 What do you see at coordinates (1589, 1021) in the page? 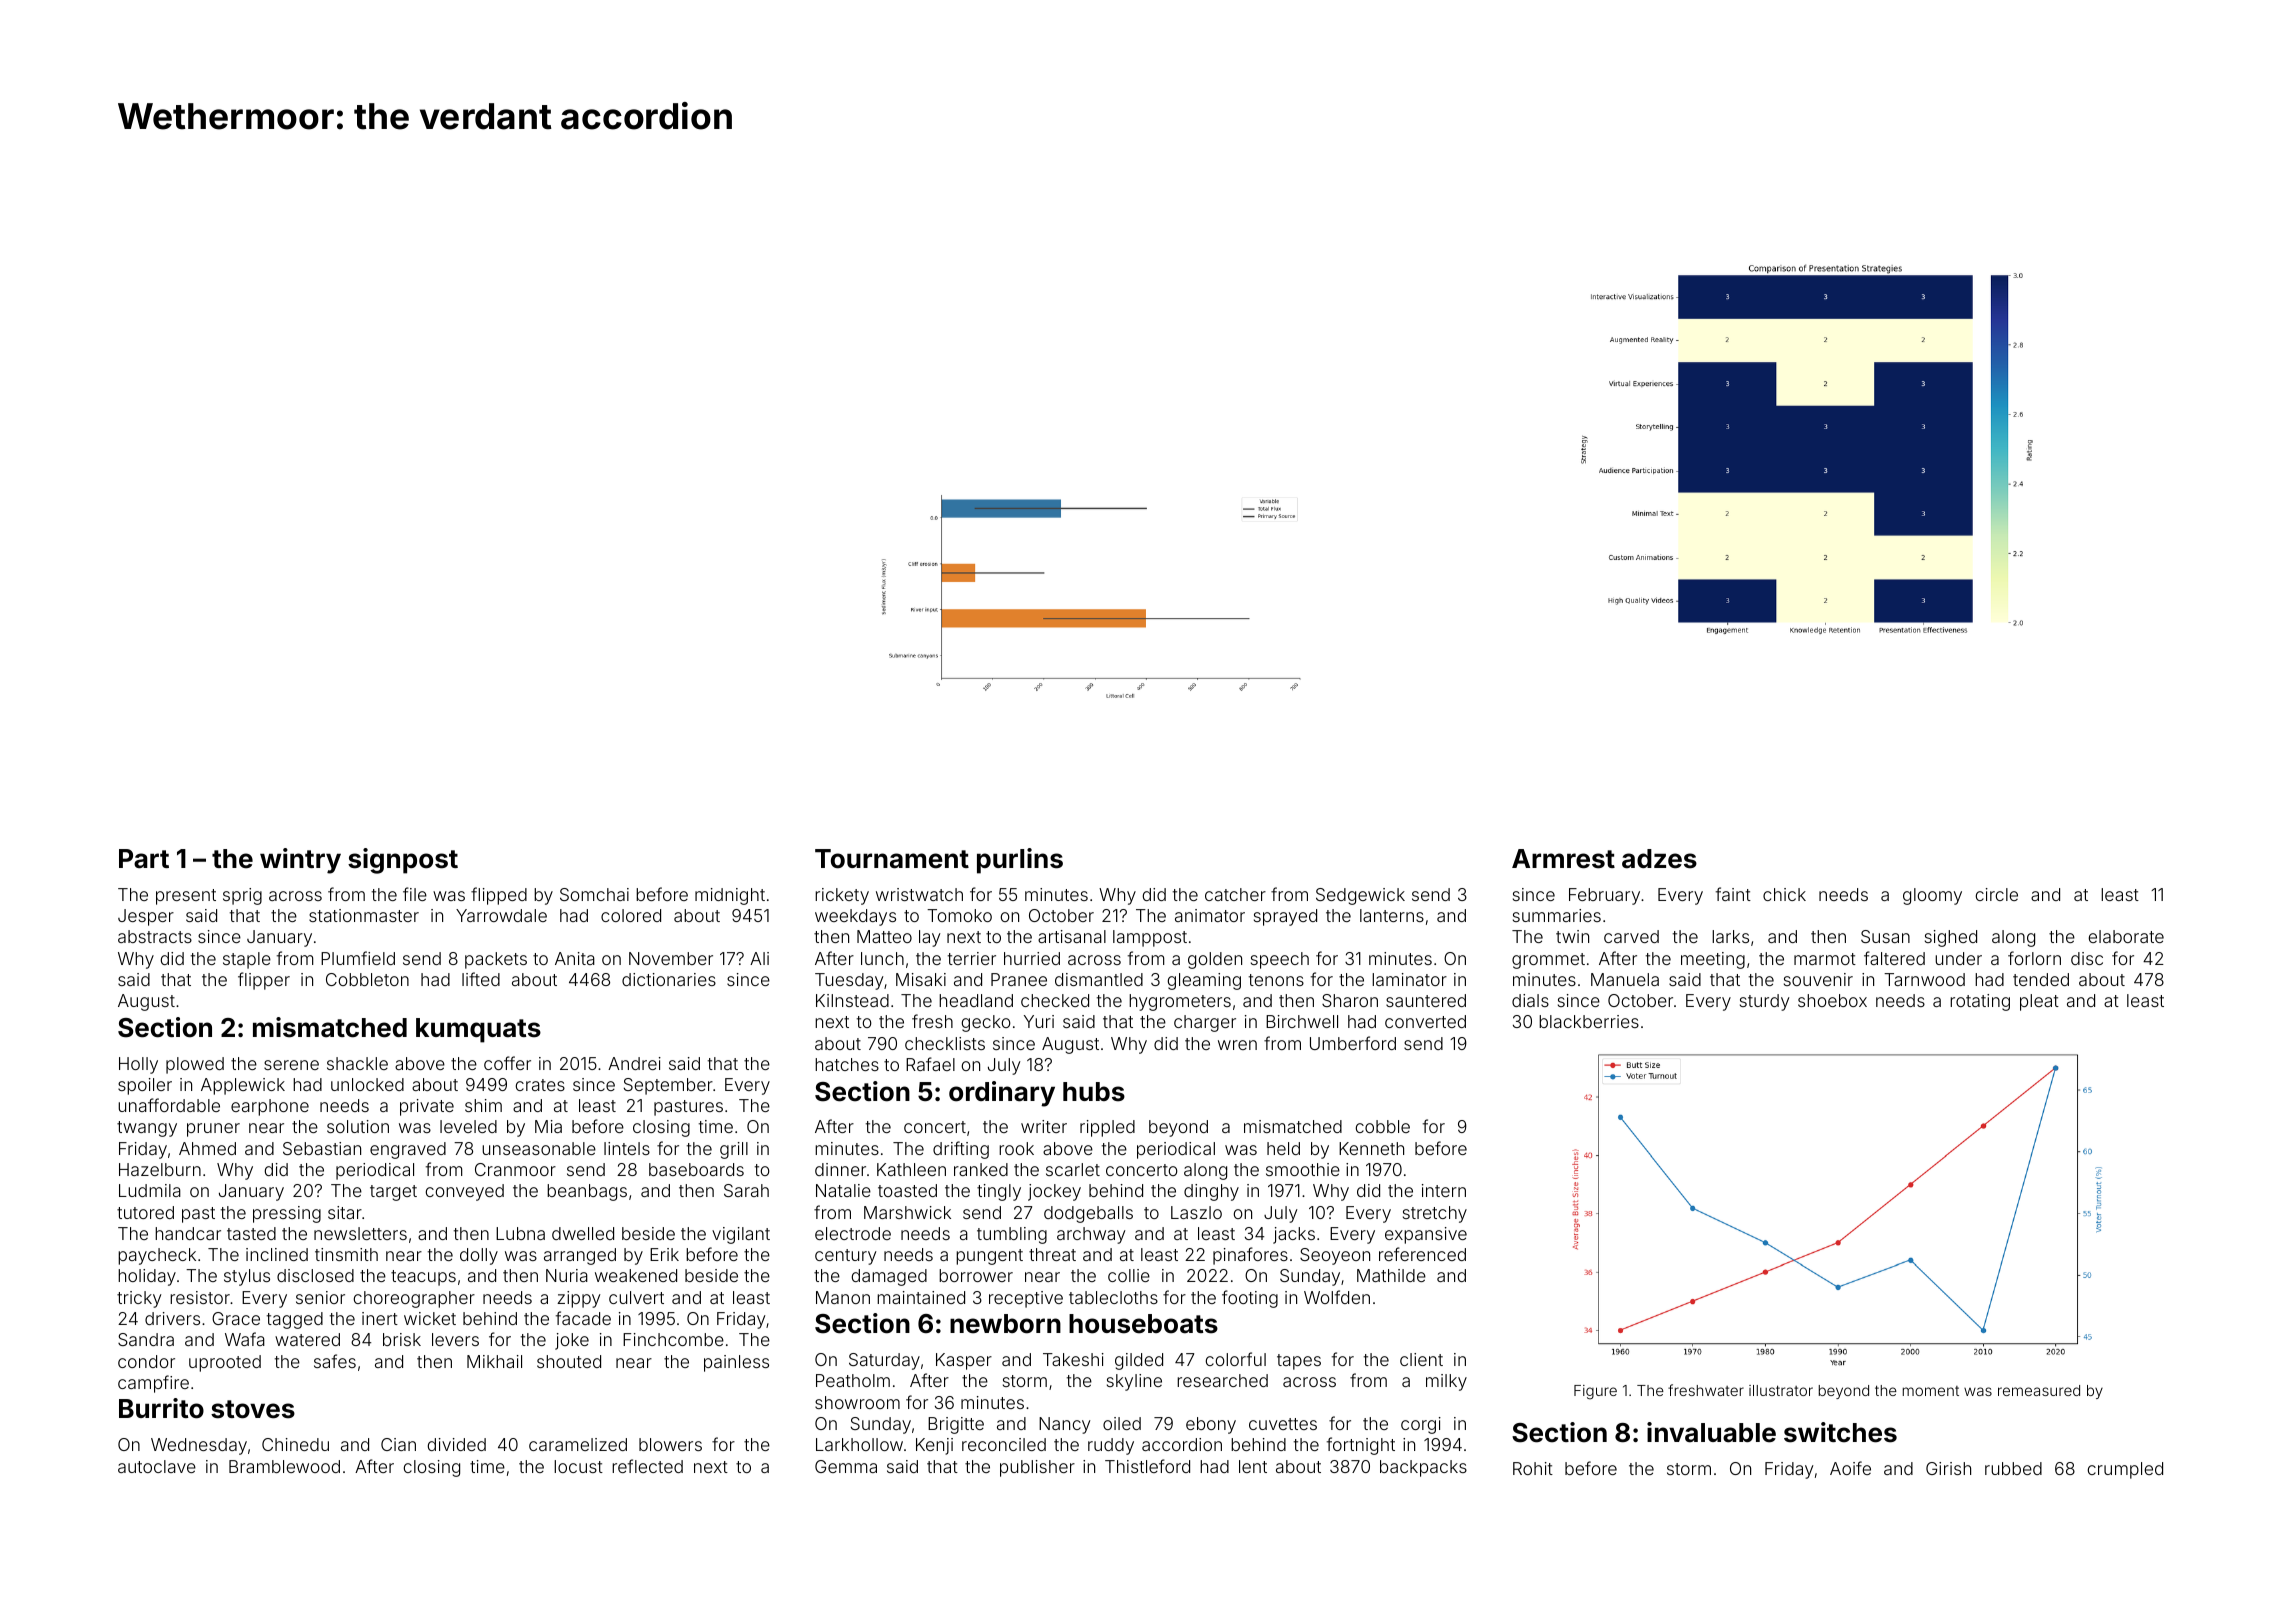
I see `blackberries` at bounding box center [1589, 1021].
